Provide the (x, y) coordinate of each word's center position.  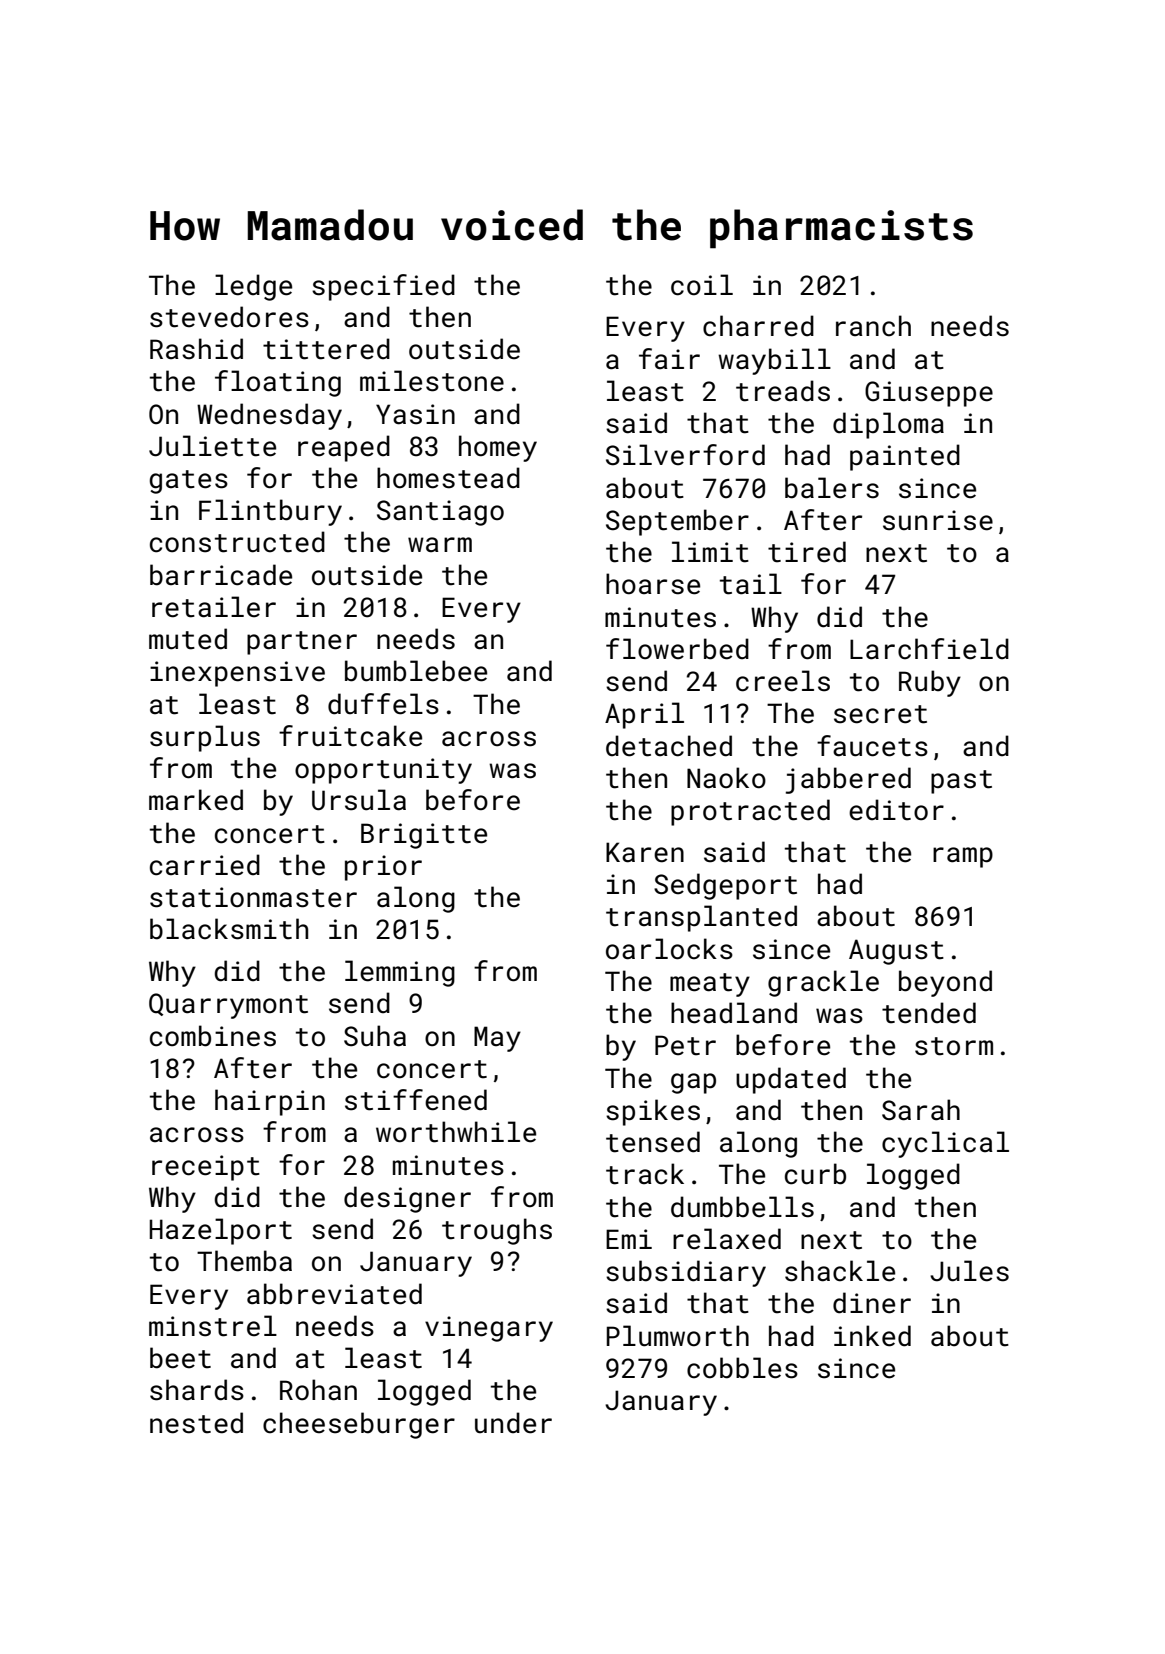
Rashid (196, 349)
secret (880, 714)
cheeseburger (359, 1425)
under (513, 1423)
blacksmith (229, 929)
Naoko (726, 778)
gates (189, 482)
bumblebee (416, 671)
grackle (823, 983)
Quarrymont (228, 1006)
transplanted (701, 918)
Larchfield (929, 649)
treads (783, 391)
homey (498, 448)
